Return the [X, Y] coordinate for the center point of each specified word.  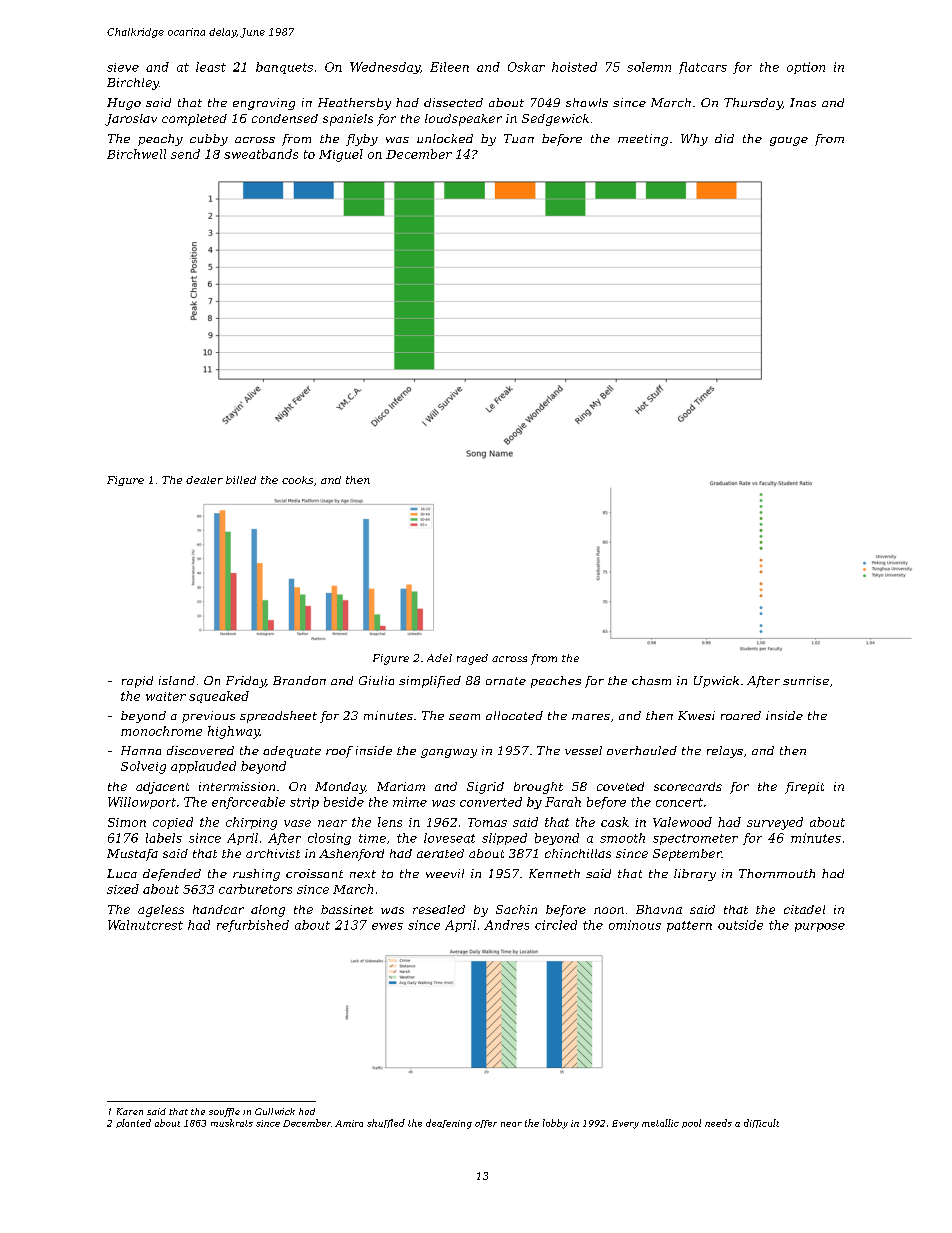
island [177, 680]
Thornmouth [777, 873]
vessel [583, 750]
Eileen [449, 67]
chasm [651, 680]
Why [694, 140]
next [363, 874]
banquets [284, 68]
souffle [224, 1112]
